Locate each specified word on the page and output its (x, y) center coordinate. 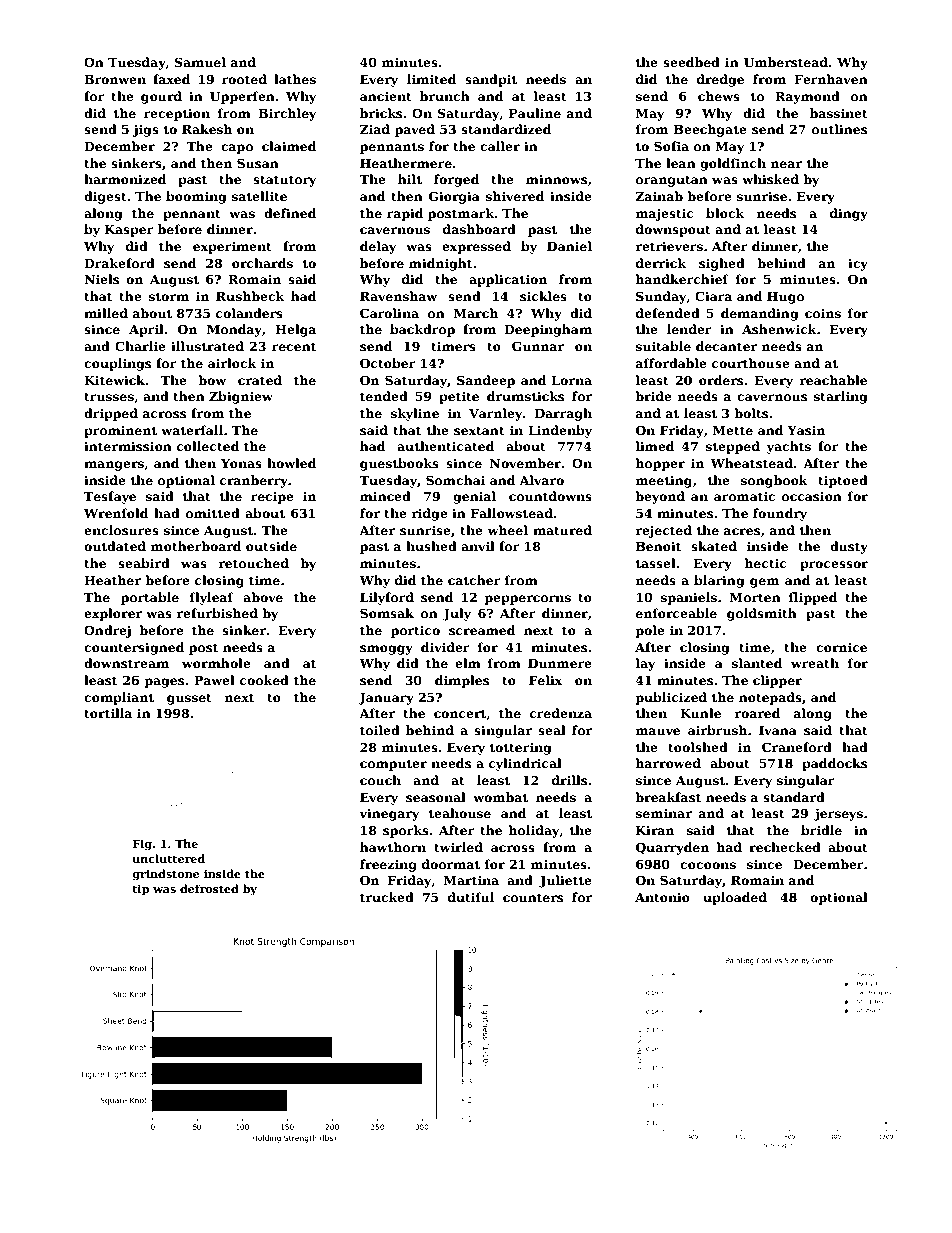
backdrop (422, 330)
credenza (561, 713)
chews (719, 96)
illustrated (207, 346)
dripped (111, 414)
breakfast (668, 797)
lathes (295, 79)
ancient (386, 96)
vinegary (389, 814)
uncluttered (168, 858)
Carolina (389, 313)
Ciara (713, 296)
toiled (380, 730)
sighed (722, 264)
